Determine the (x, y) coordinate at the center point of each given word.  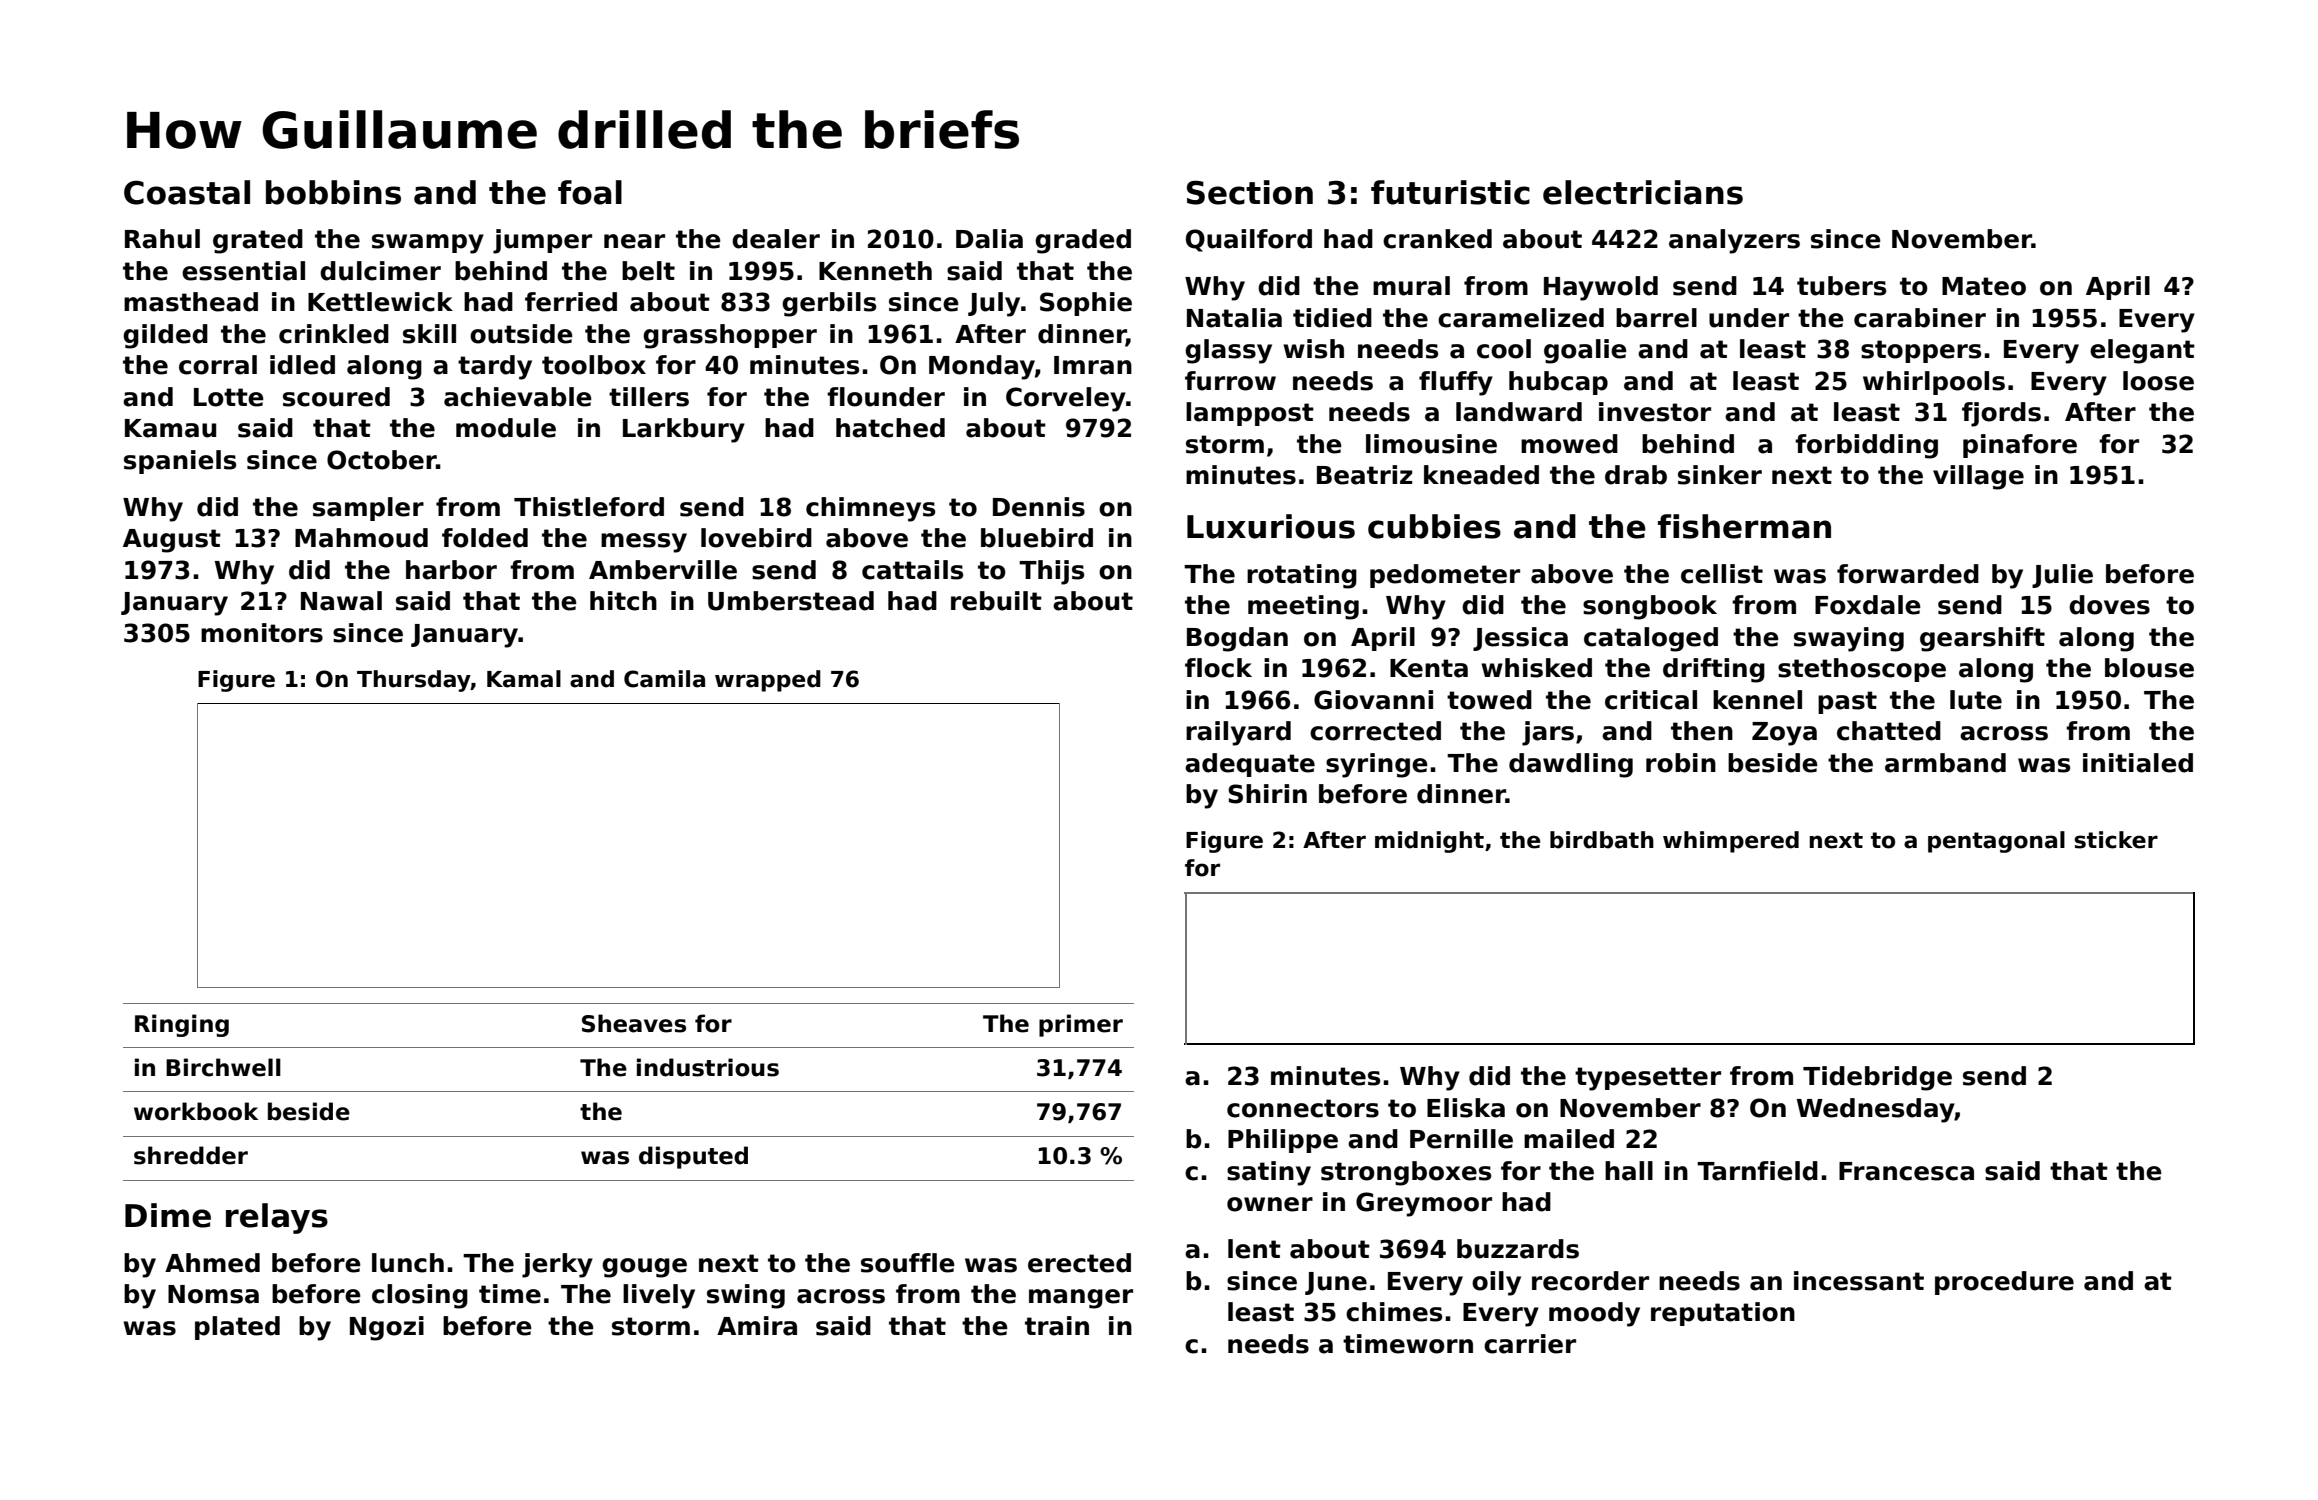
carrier (1530, 1344)
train (1057, 1326)
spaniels (180, 462)
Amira (757, 1326)
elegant (2142, 351)
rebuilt (996, 601)
